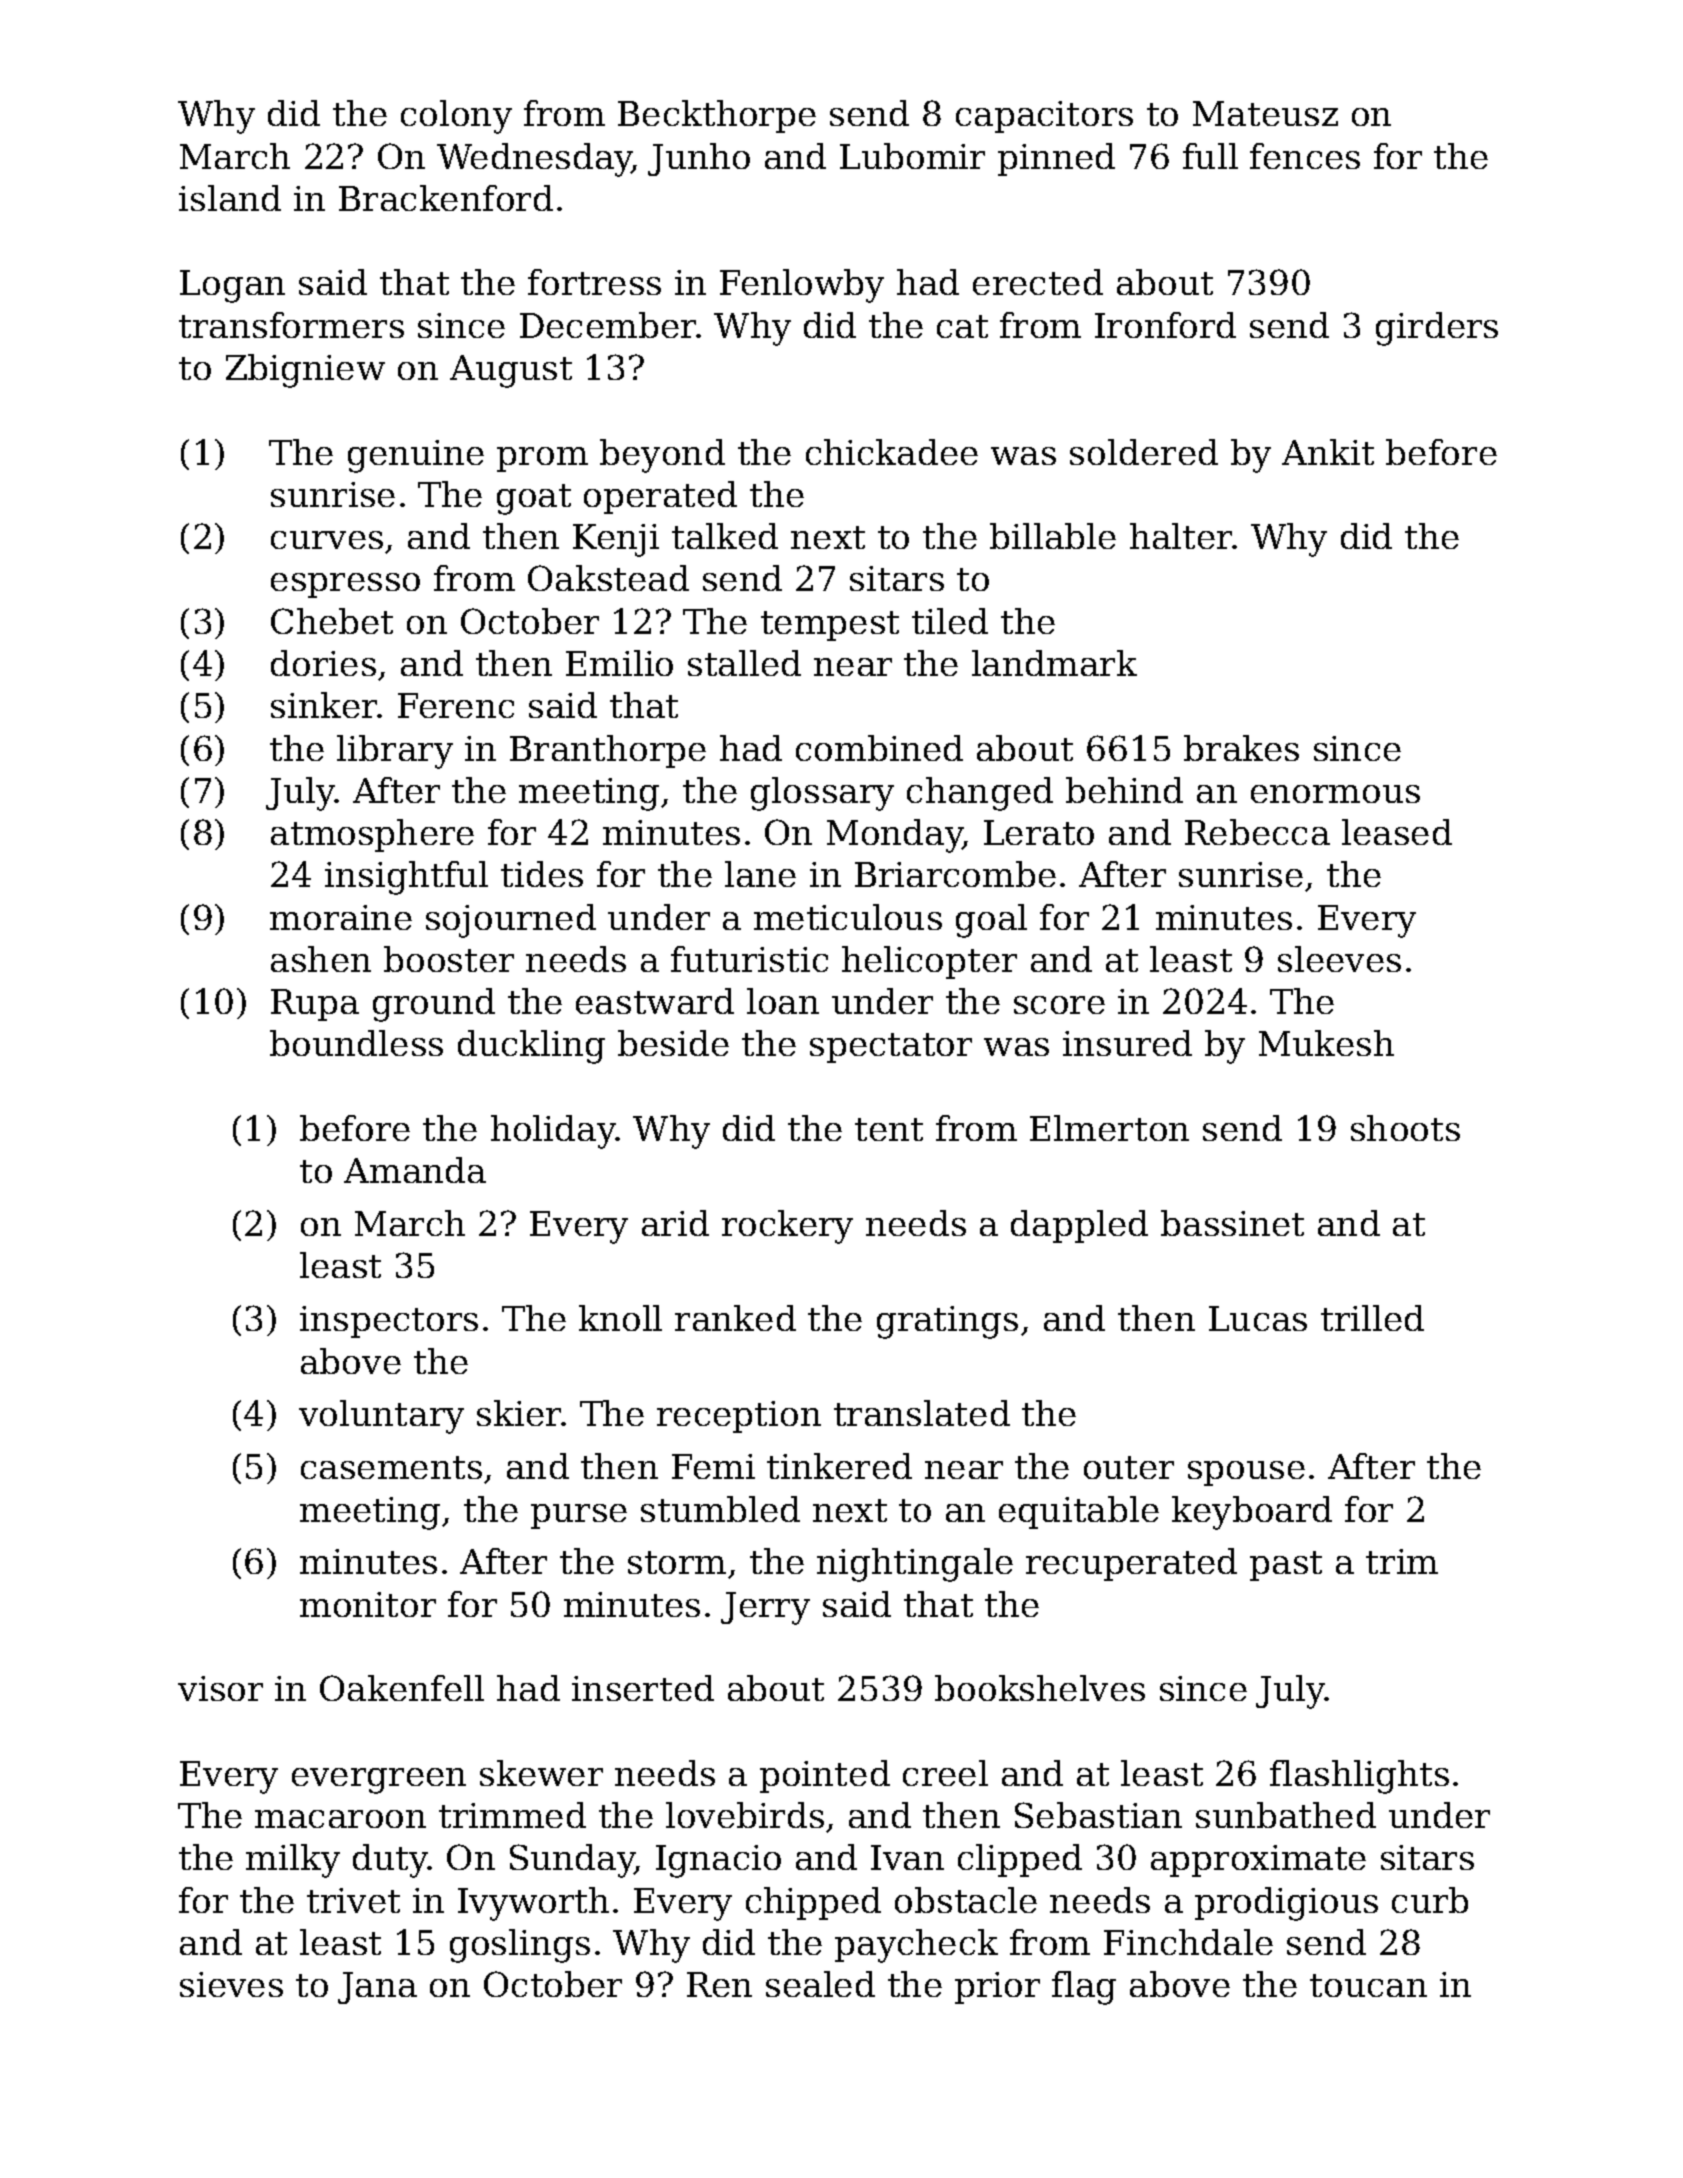 This image has width=1683, height=2178. Describe the element at coordinates (456, 117) in the image. I see `colony` at that location.
